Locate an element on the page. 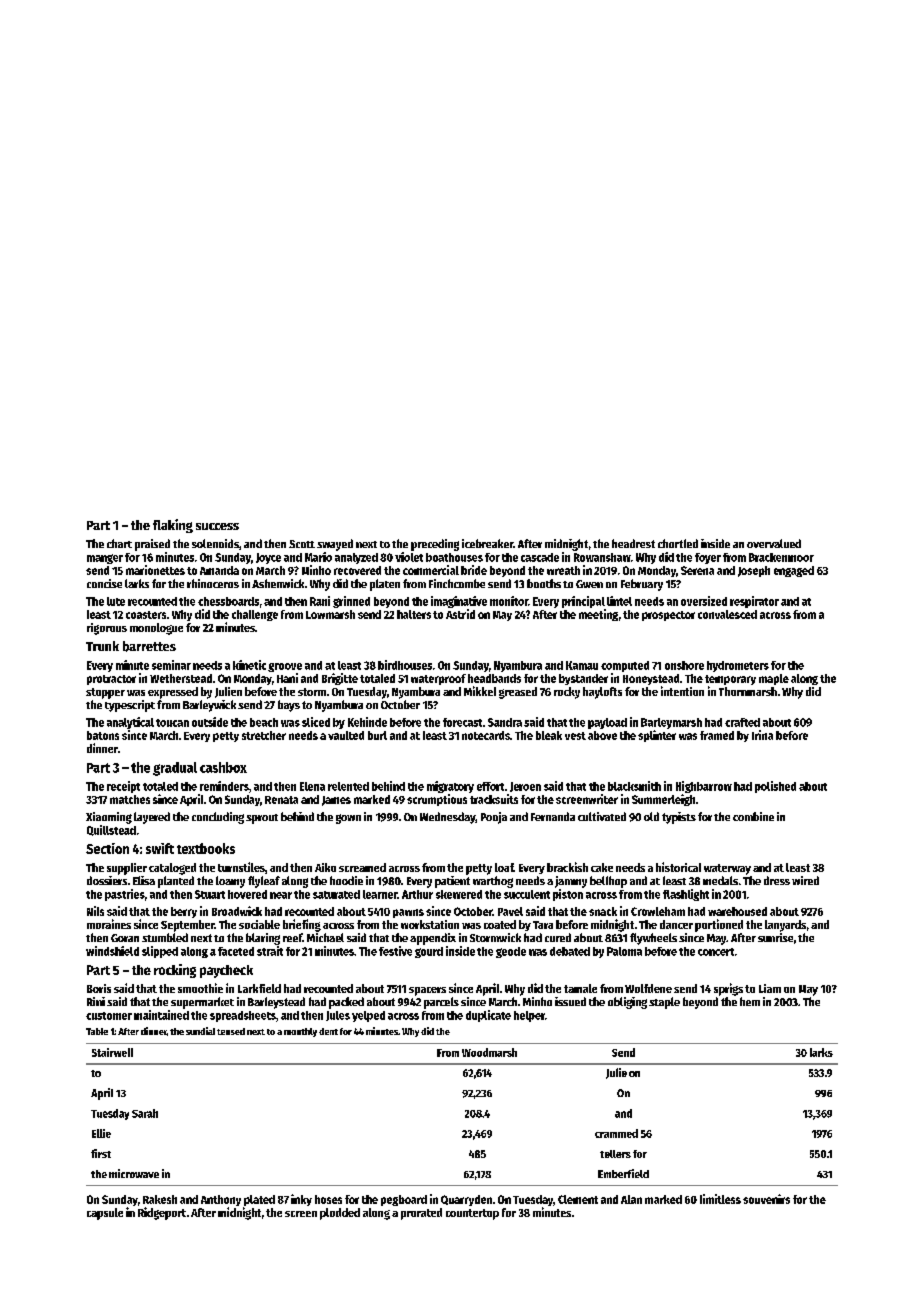 This page has width=924, height=1308. Ridgeport is located at coordinates (162, 1213).
